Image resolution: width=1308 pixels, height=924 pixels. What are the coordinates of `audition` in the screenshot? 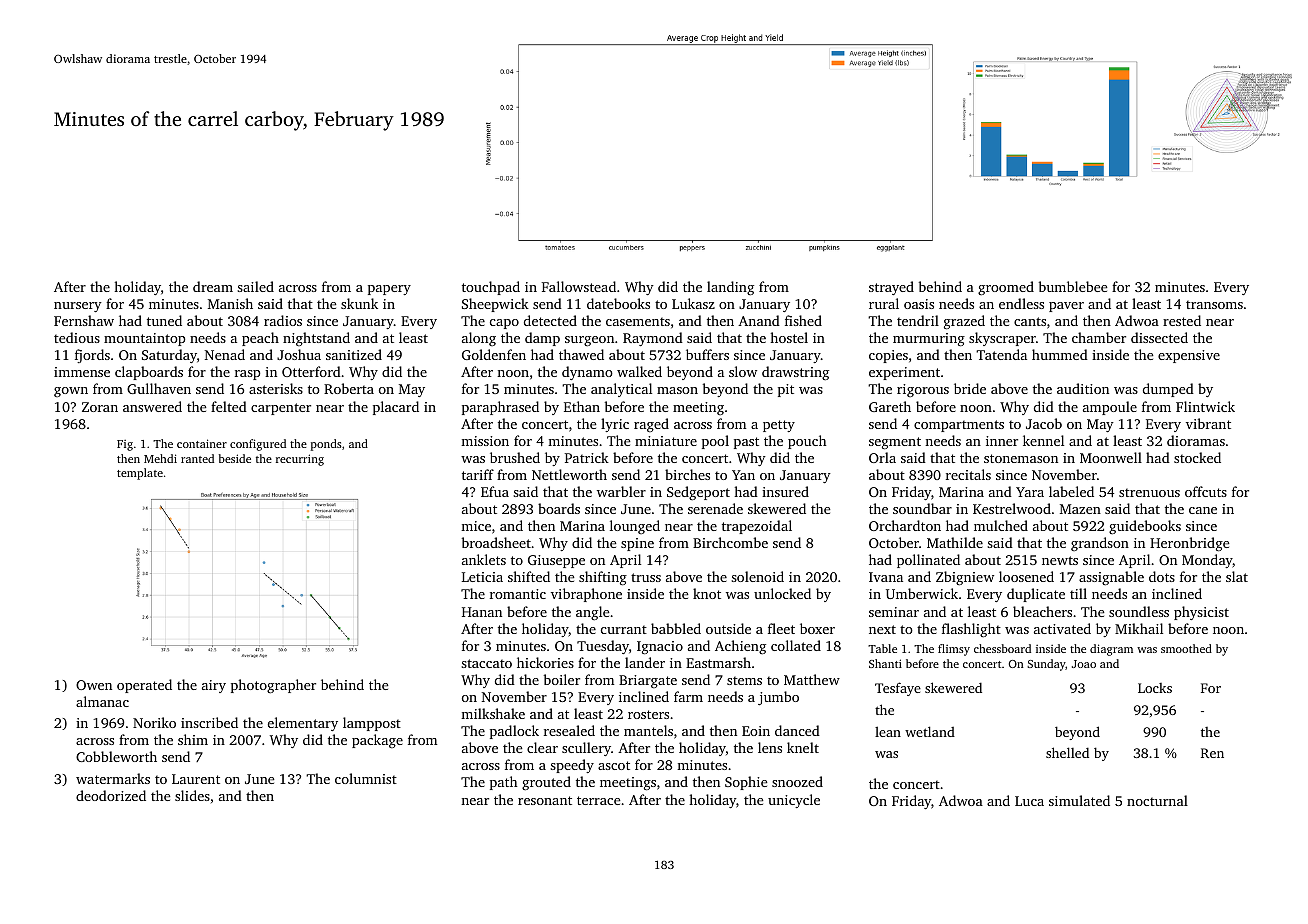 It's located at (1083, 388).
